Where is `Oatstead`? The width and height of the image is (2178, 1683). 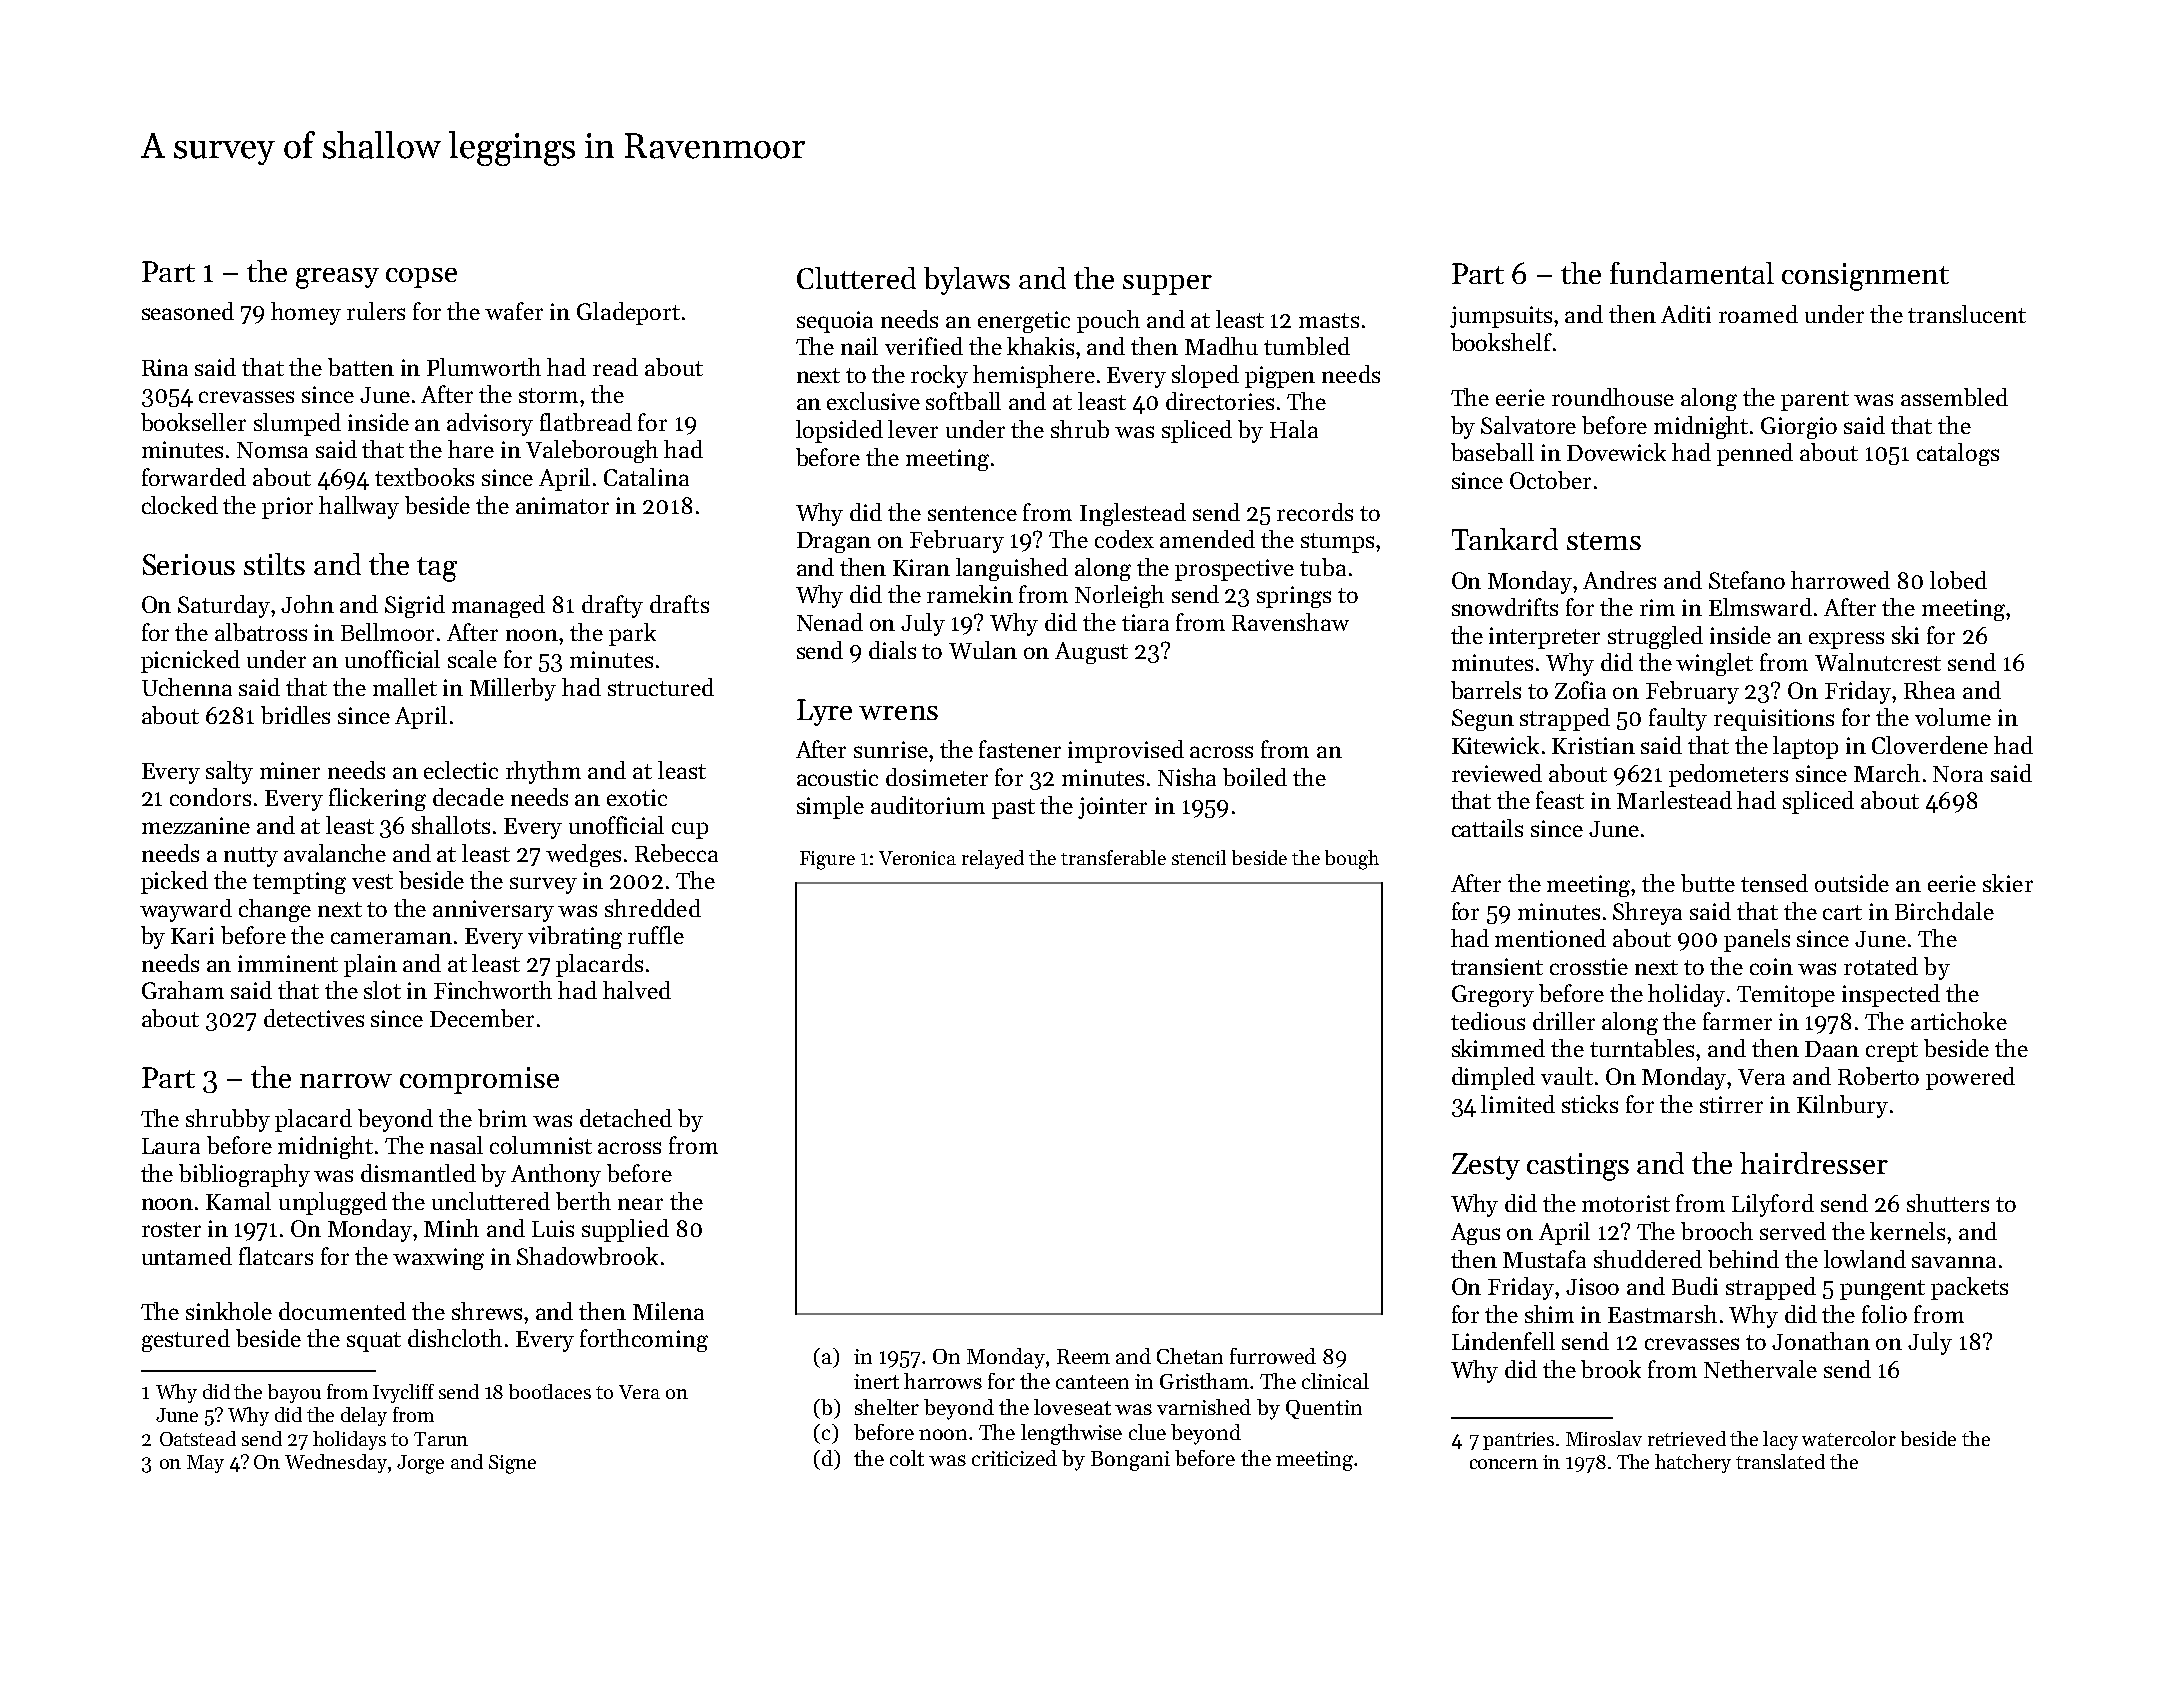 Oatstead is located at coordinates (198, 1438).
